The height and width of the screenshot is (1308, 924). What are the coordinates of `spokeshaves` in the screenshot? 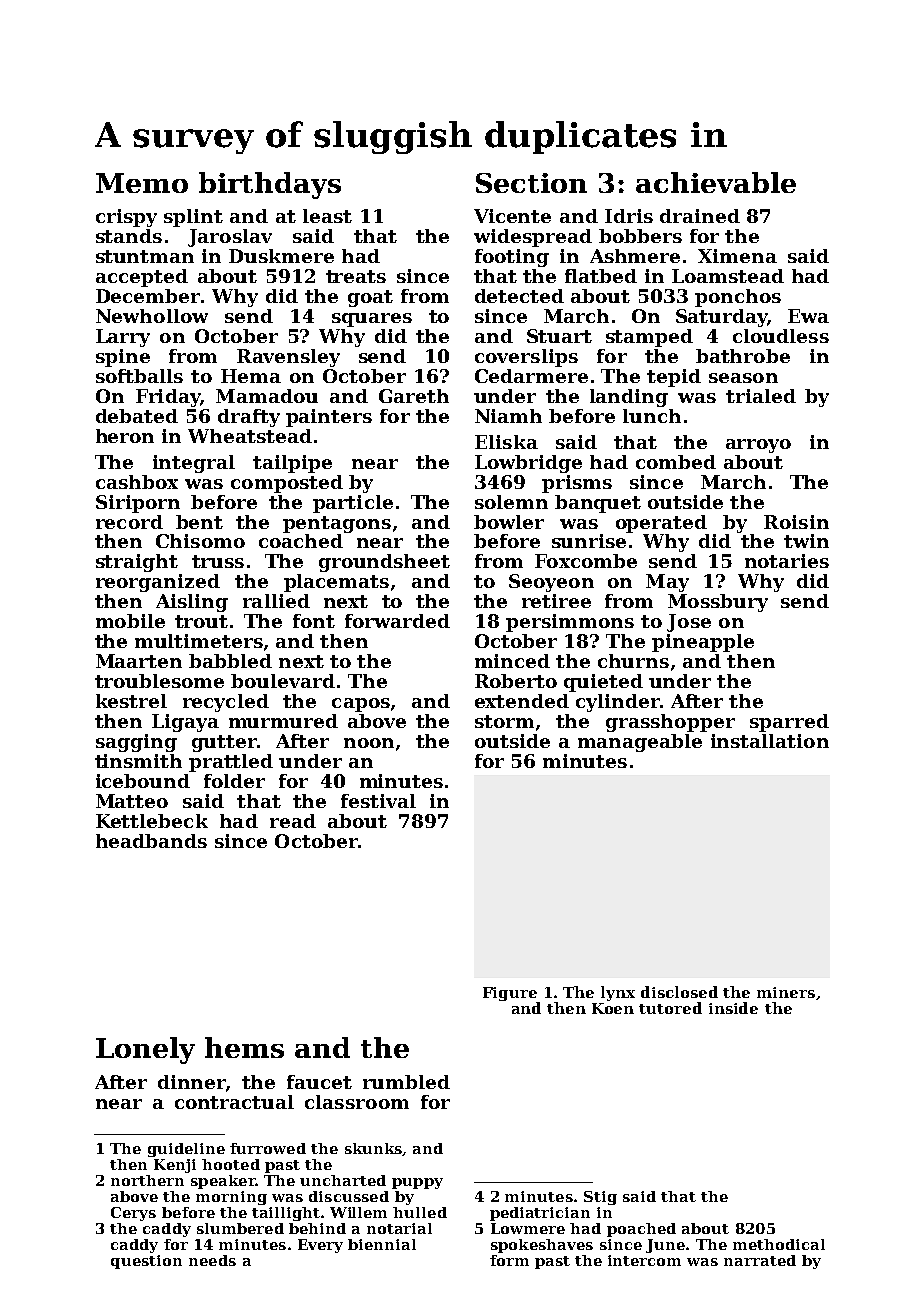 It's located at (542, 1246).
